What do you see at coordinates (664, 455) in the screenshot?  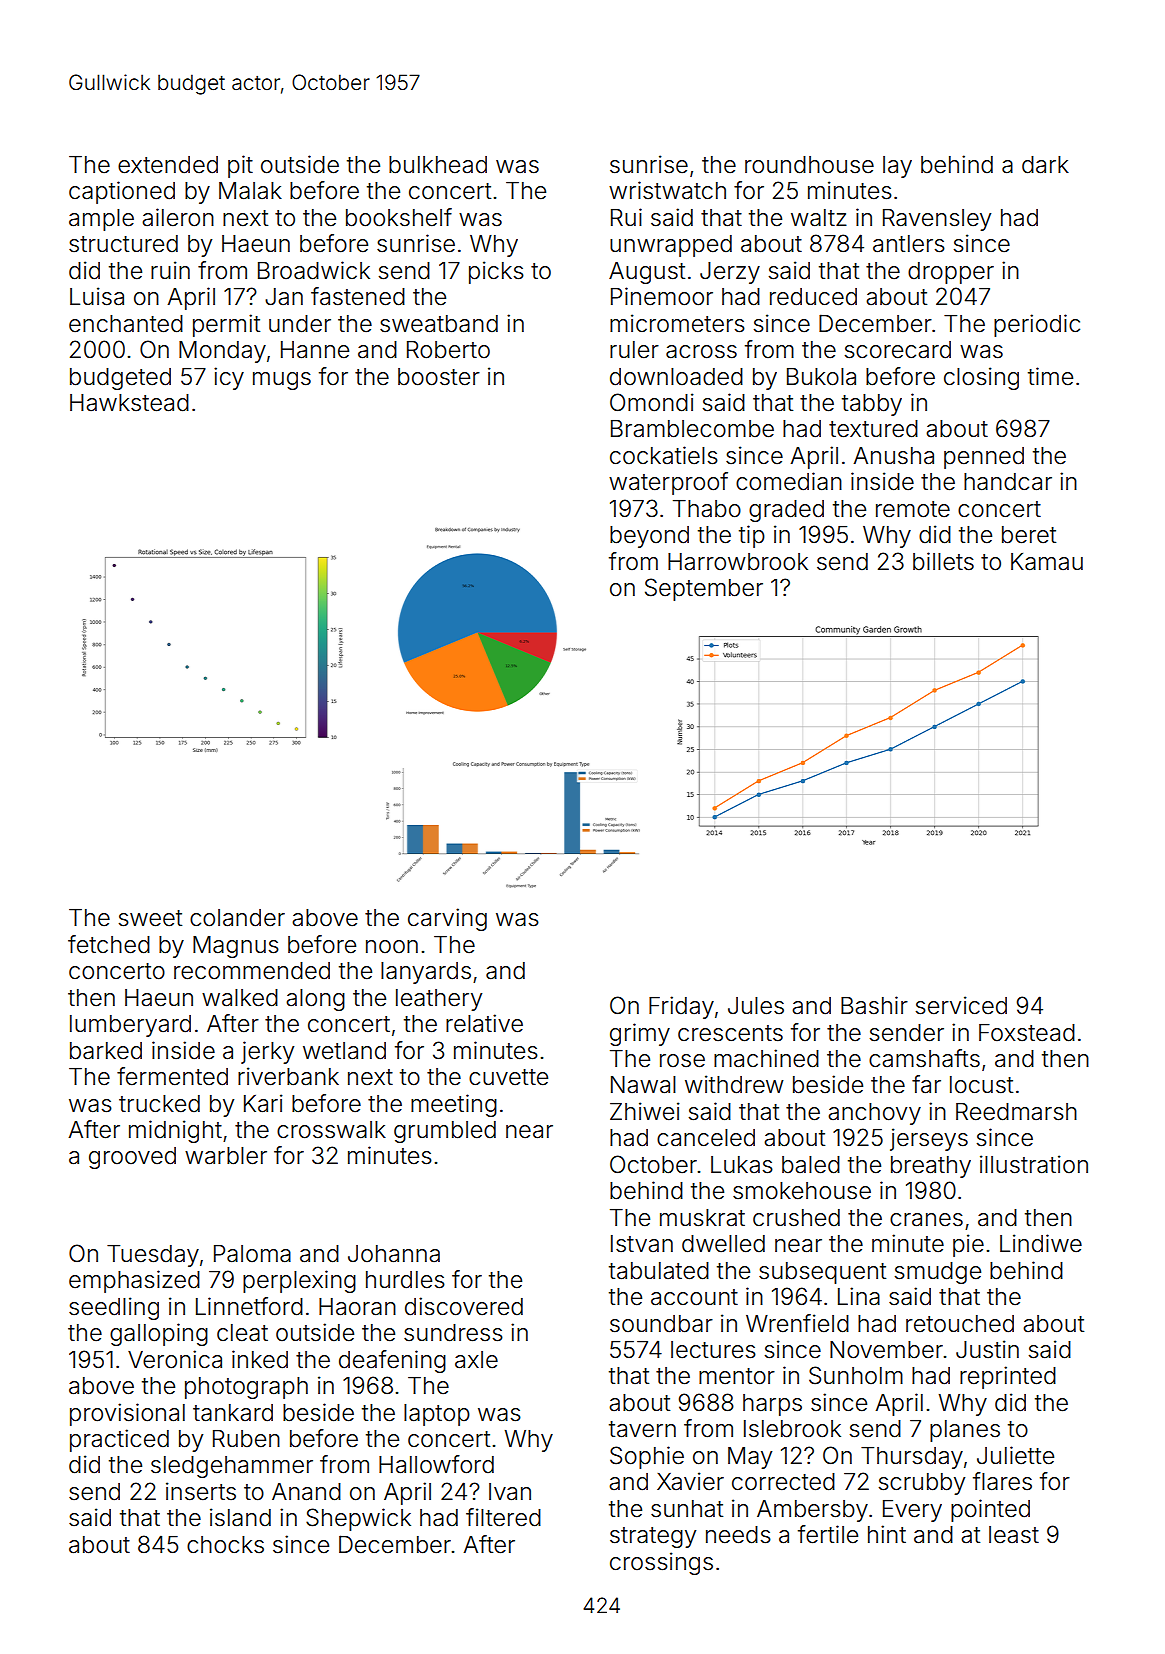 I see `cockatiels` at bounding box center [664, 455].
